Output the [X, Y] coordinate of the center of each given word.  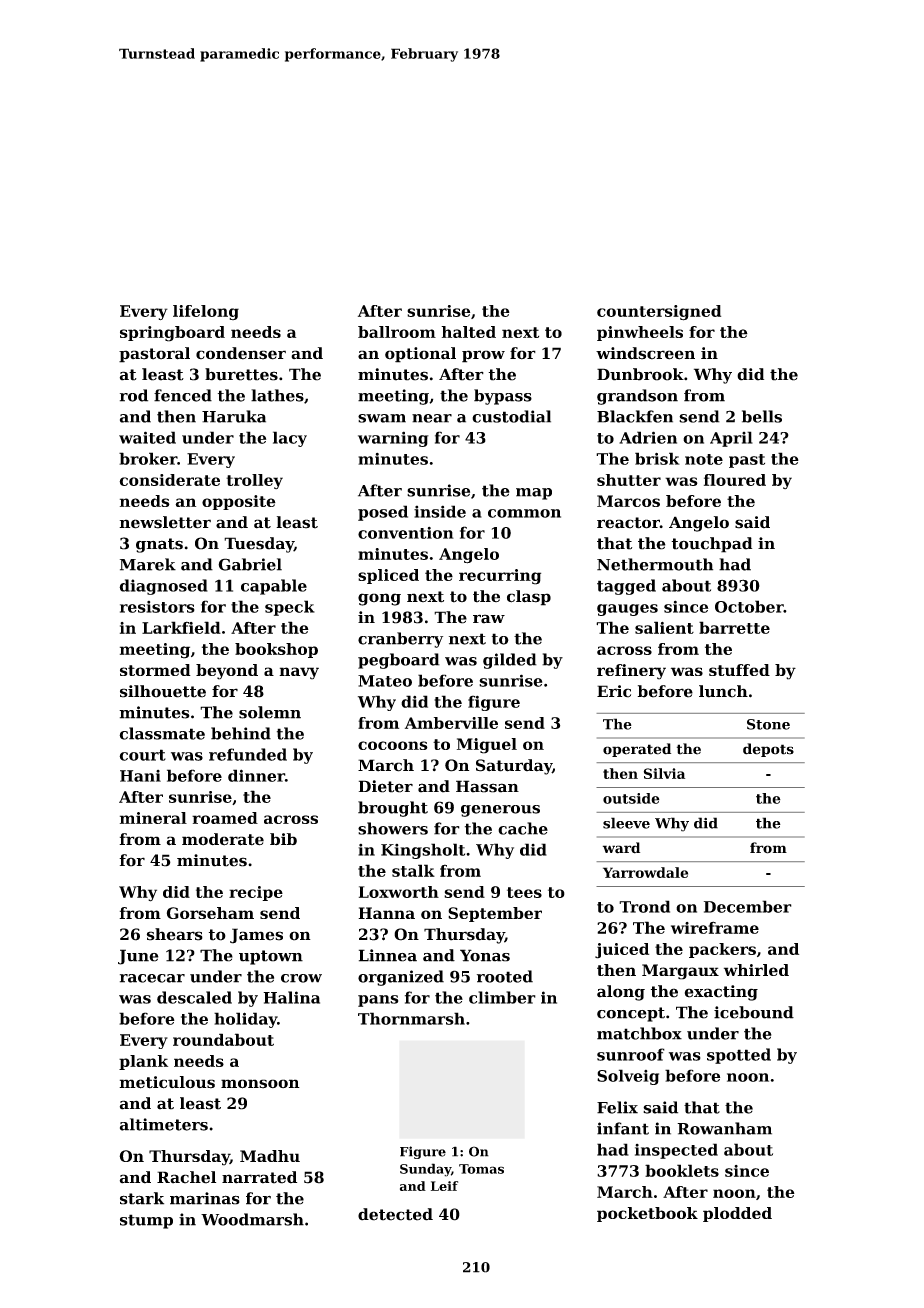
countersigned [659, 313]
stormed [155, 670]
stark [142, 1198]
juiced [622, 951]
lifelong [206, 312]
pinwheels [640, 333]
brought [393, 809]
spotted [739, 1056]
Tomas [481, 1169]
